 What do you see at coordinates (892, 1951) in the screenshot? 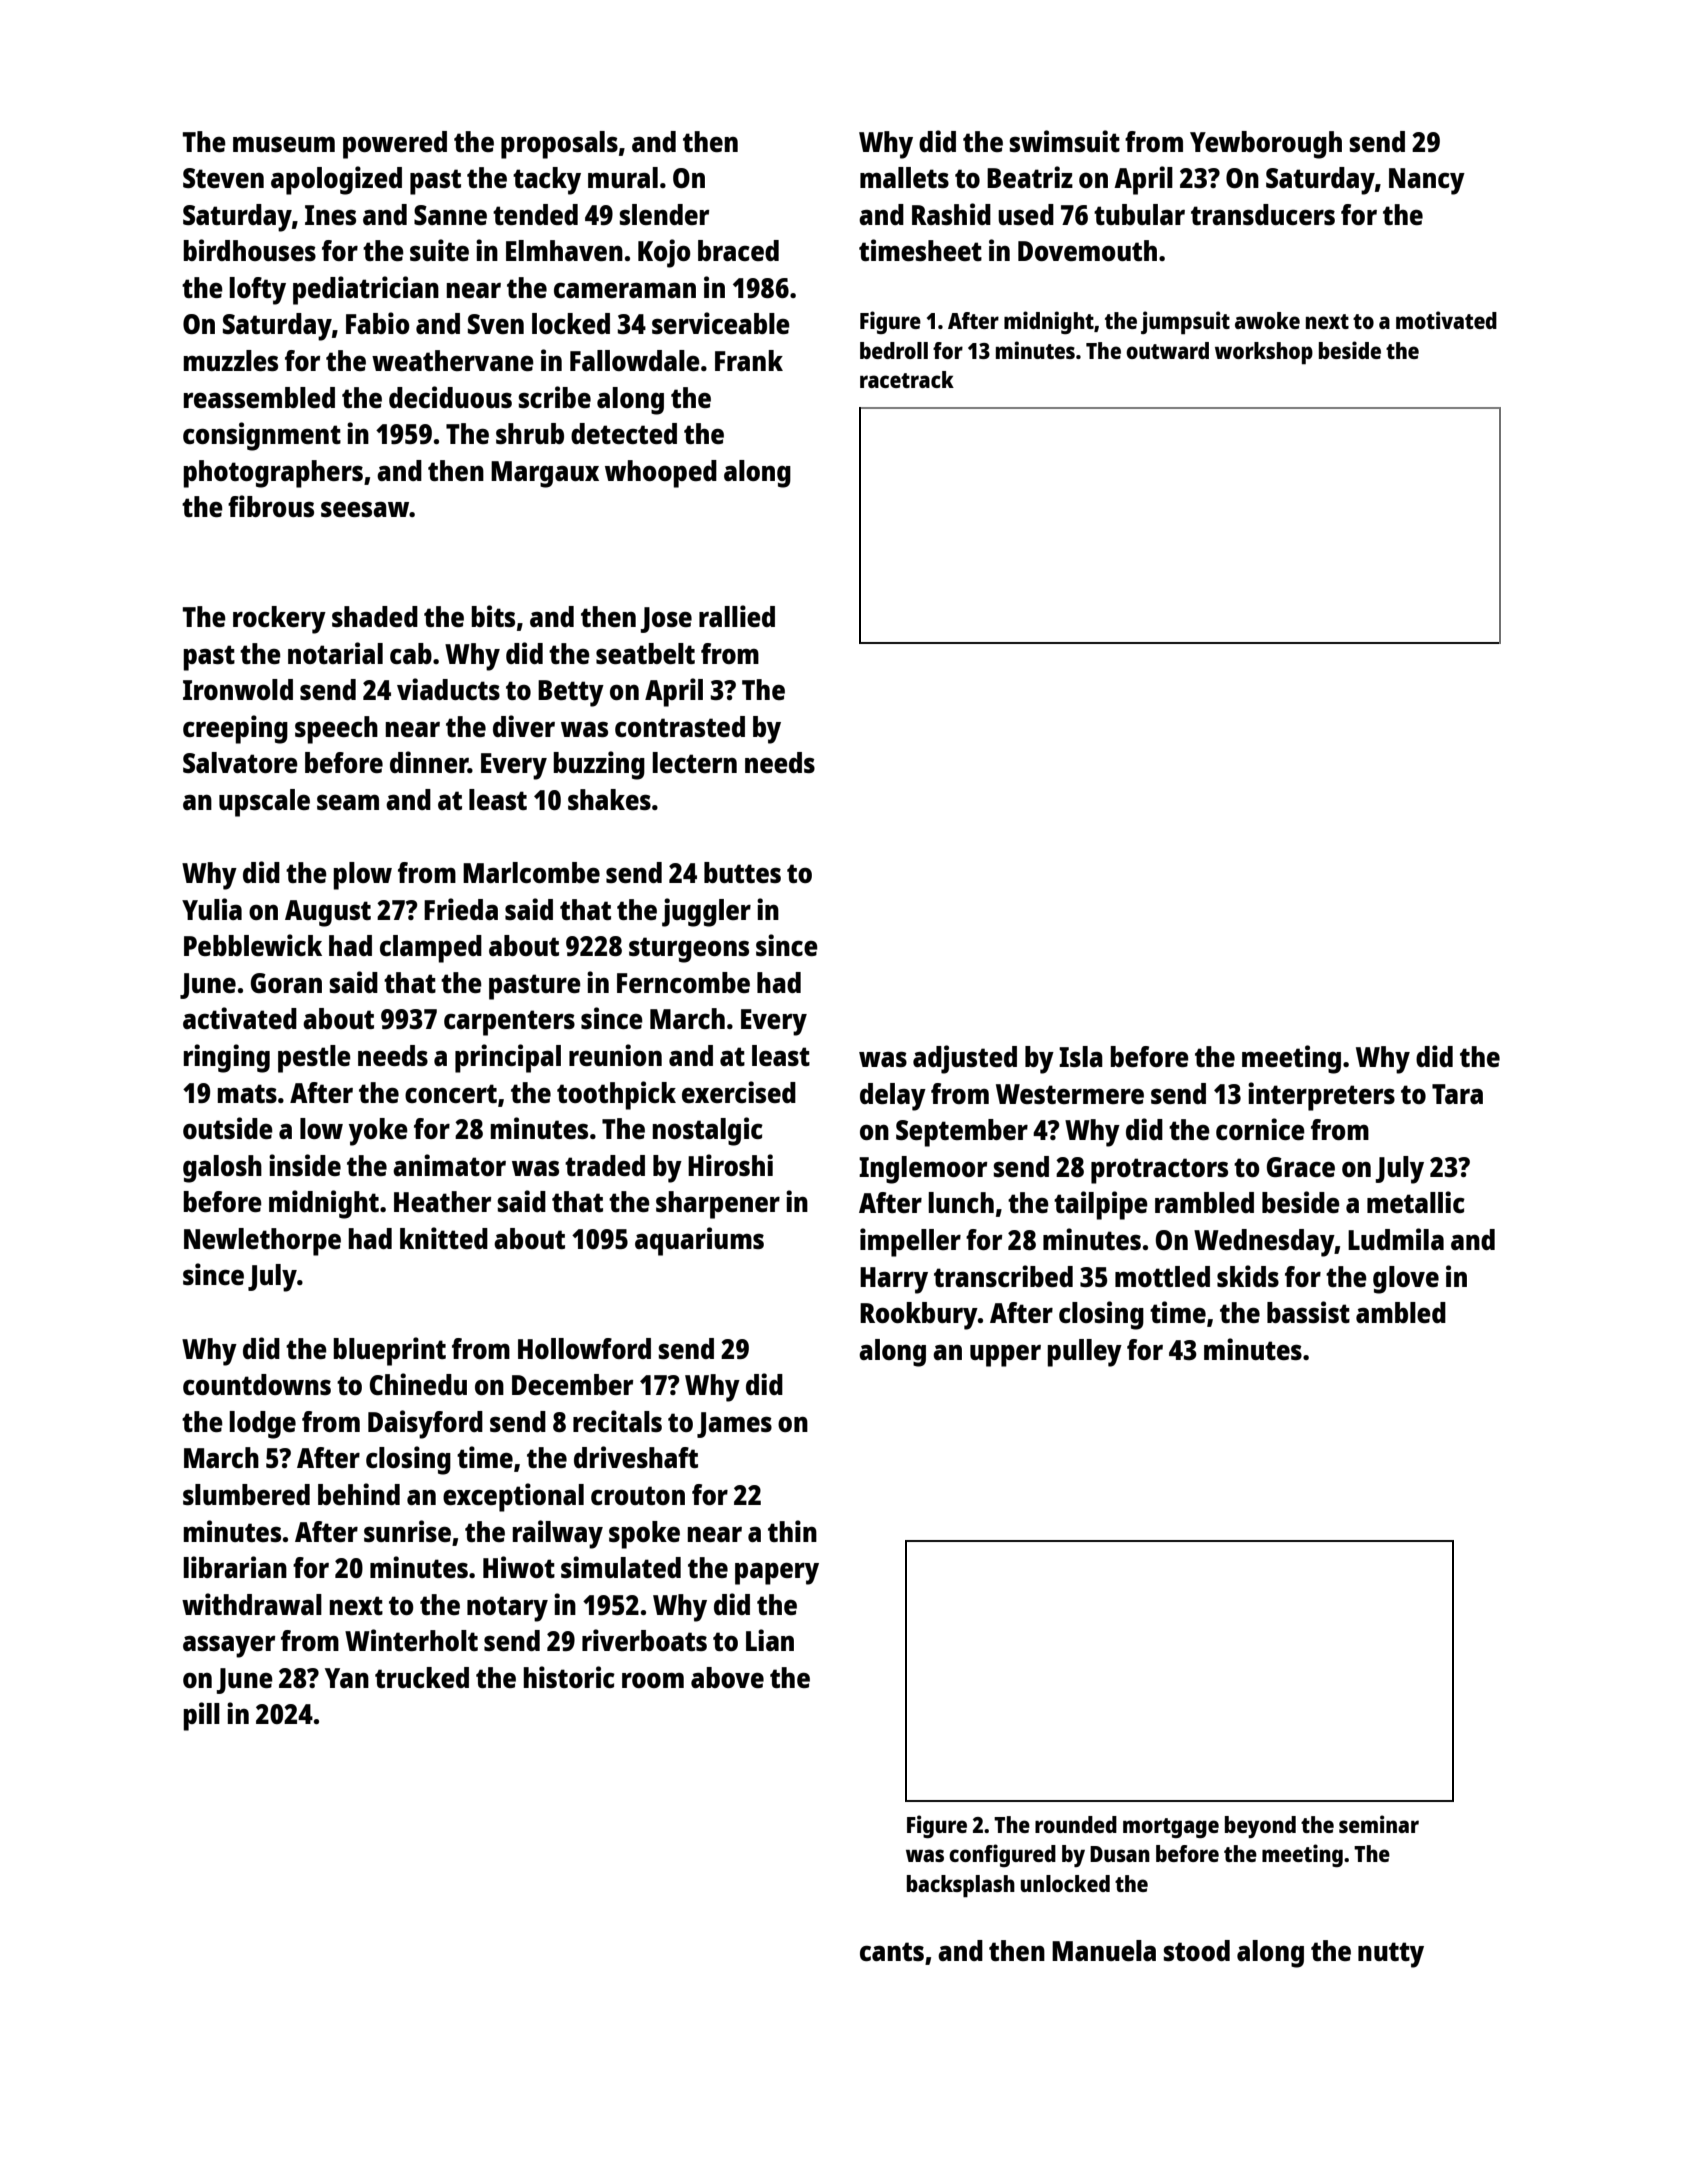
I see `cants` at bounding box center [892, 1951].
